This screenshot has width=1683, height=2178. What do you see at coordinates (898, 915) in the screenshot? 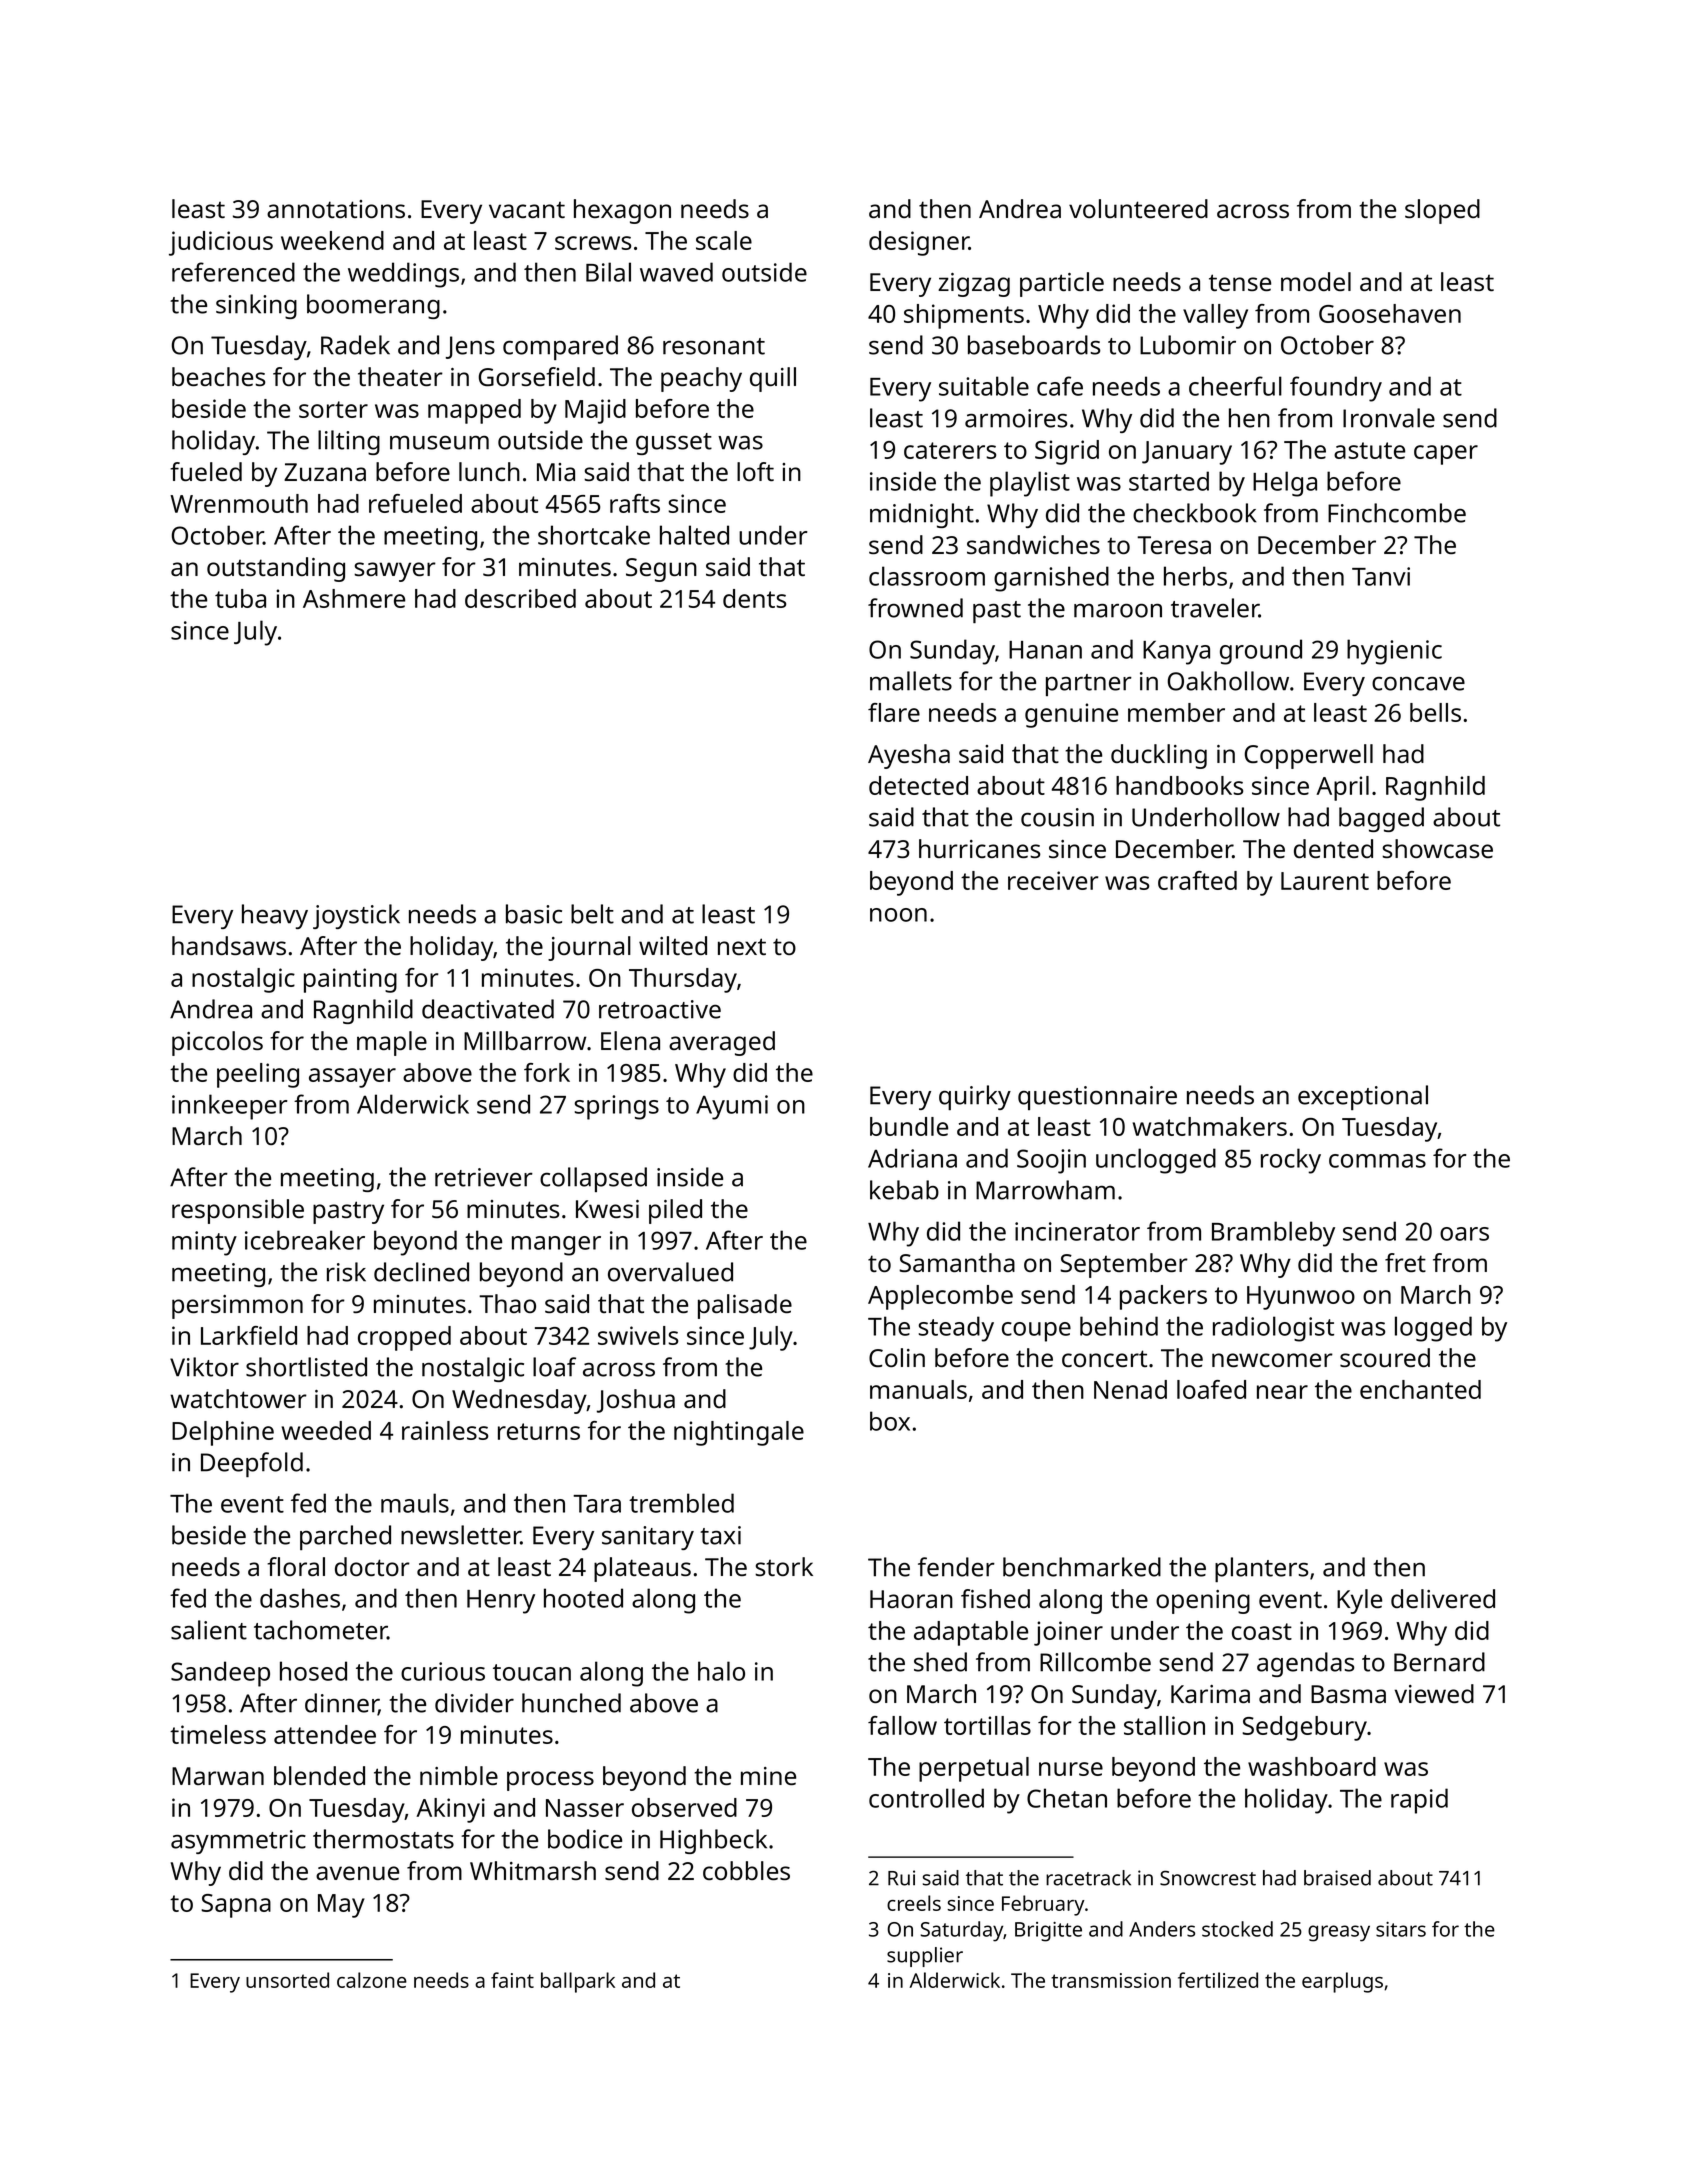
I see `noon` at bounding box center [898, 915].
